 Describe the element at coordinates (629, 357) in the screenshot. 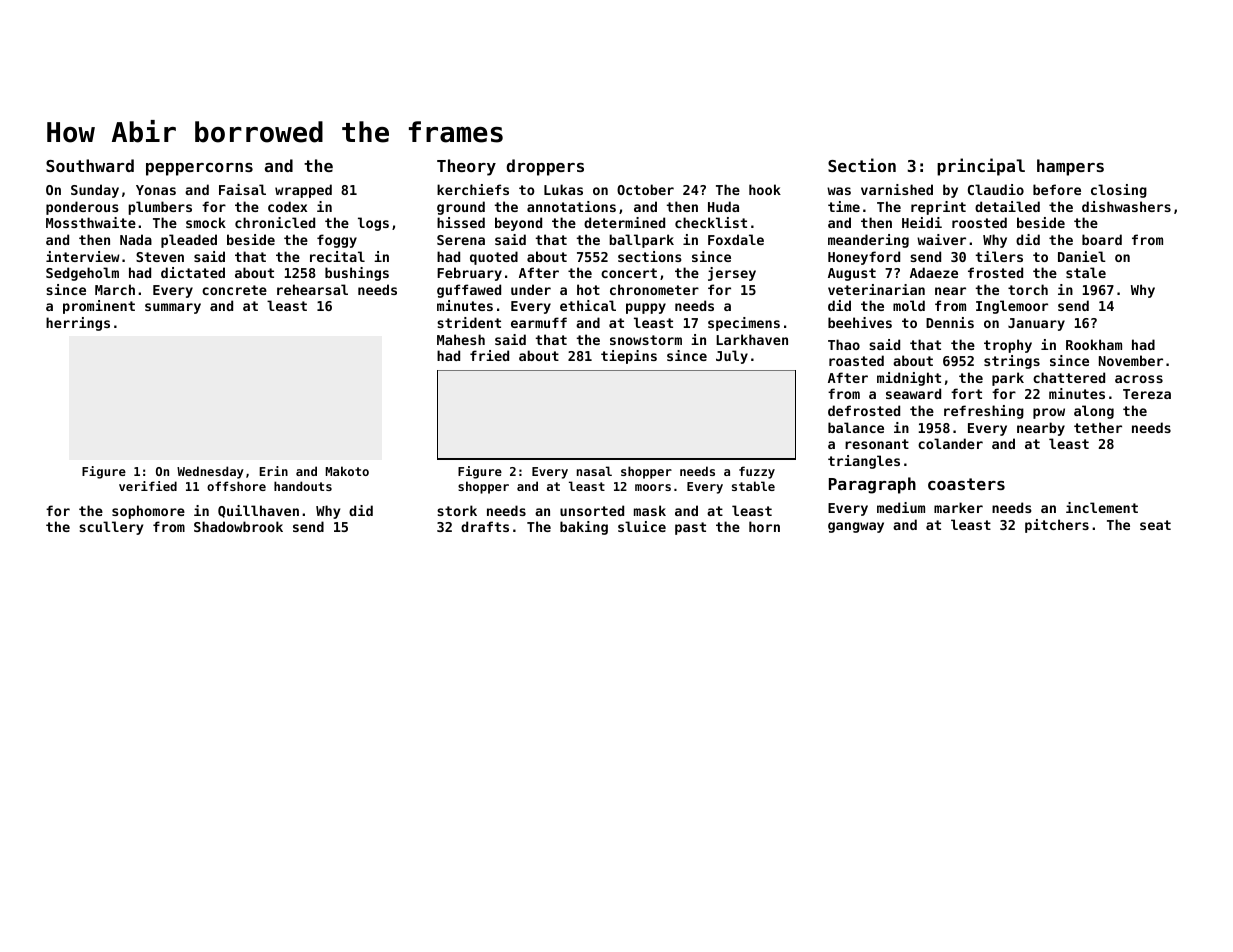

I see `tiepins` at that location.
